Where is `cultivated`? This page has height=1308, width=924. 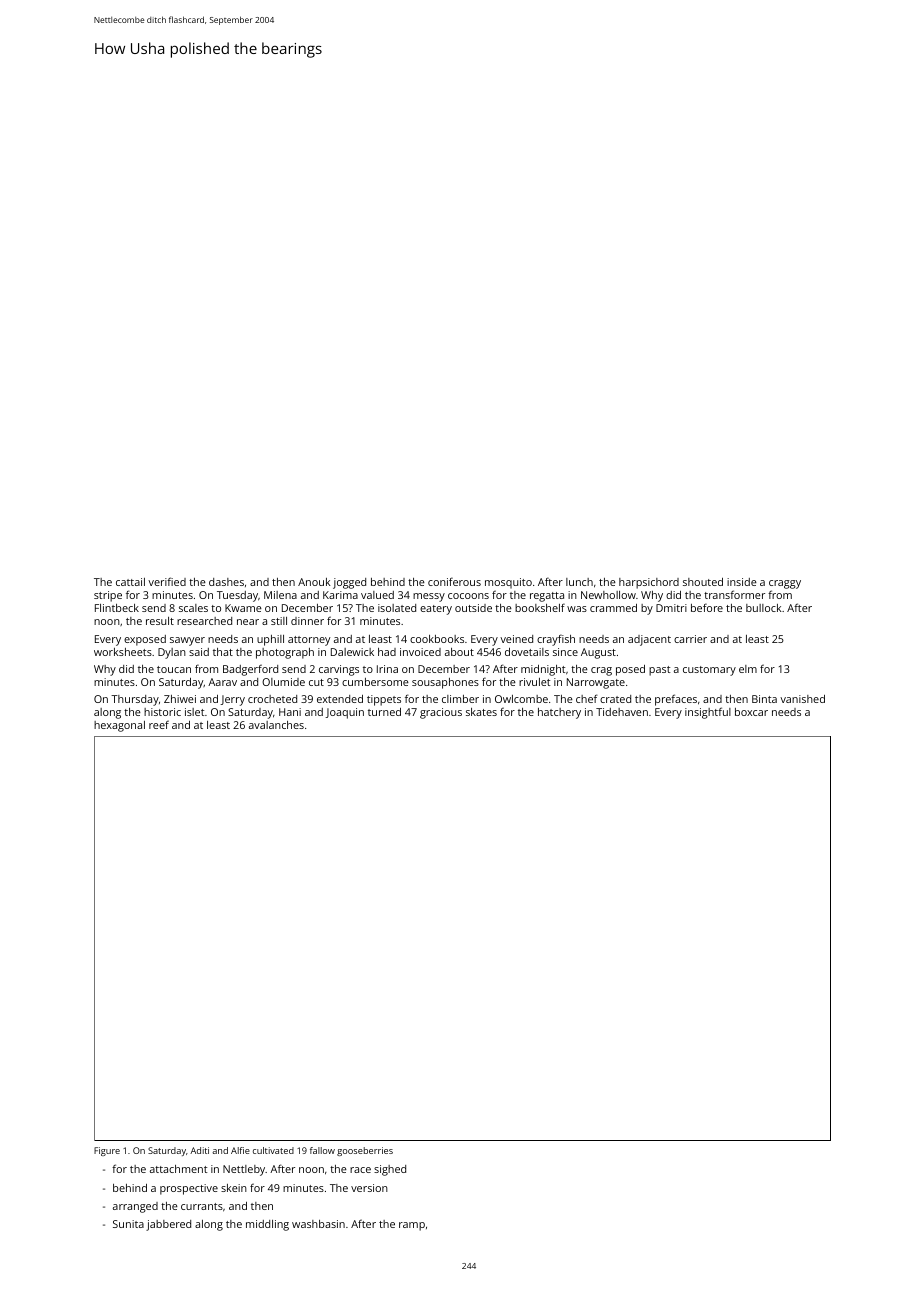 cultivated is located at coordinates (273, 1150).
